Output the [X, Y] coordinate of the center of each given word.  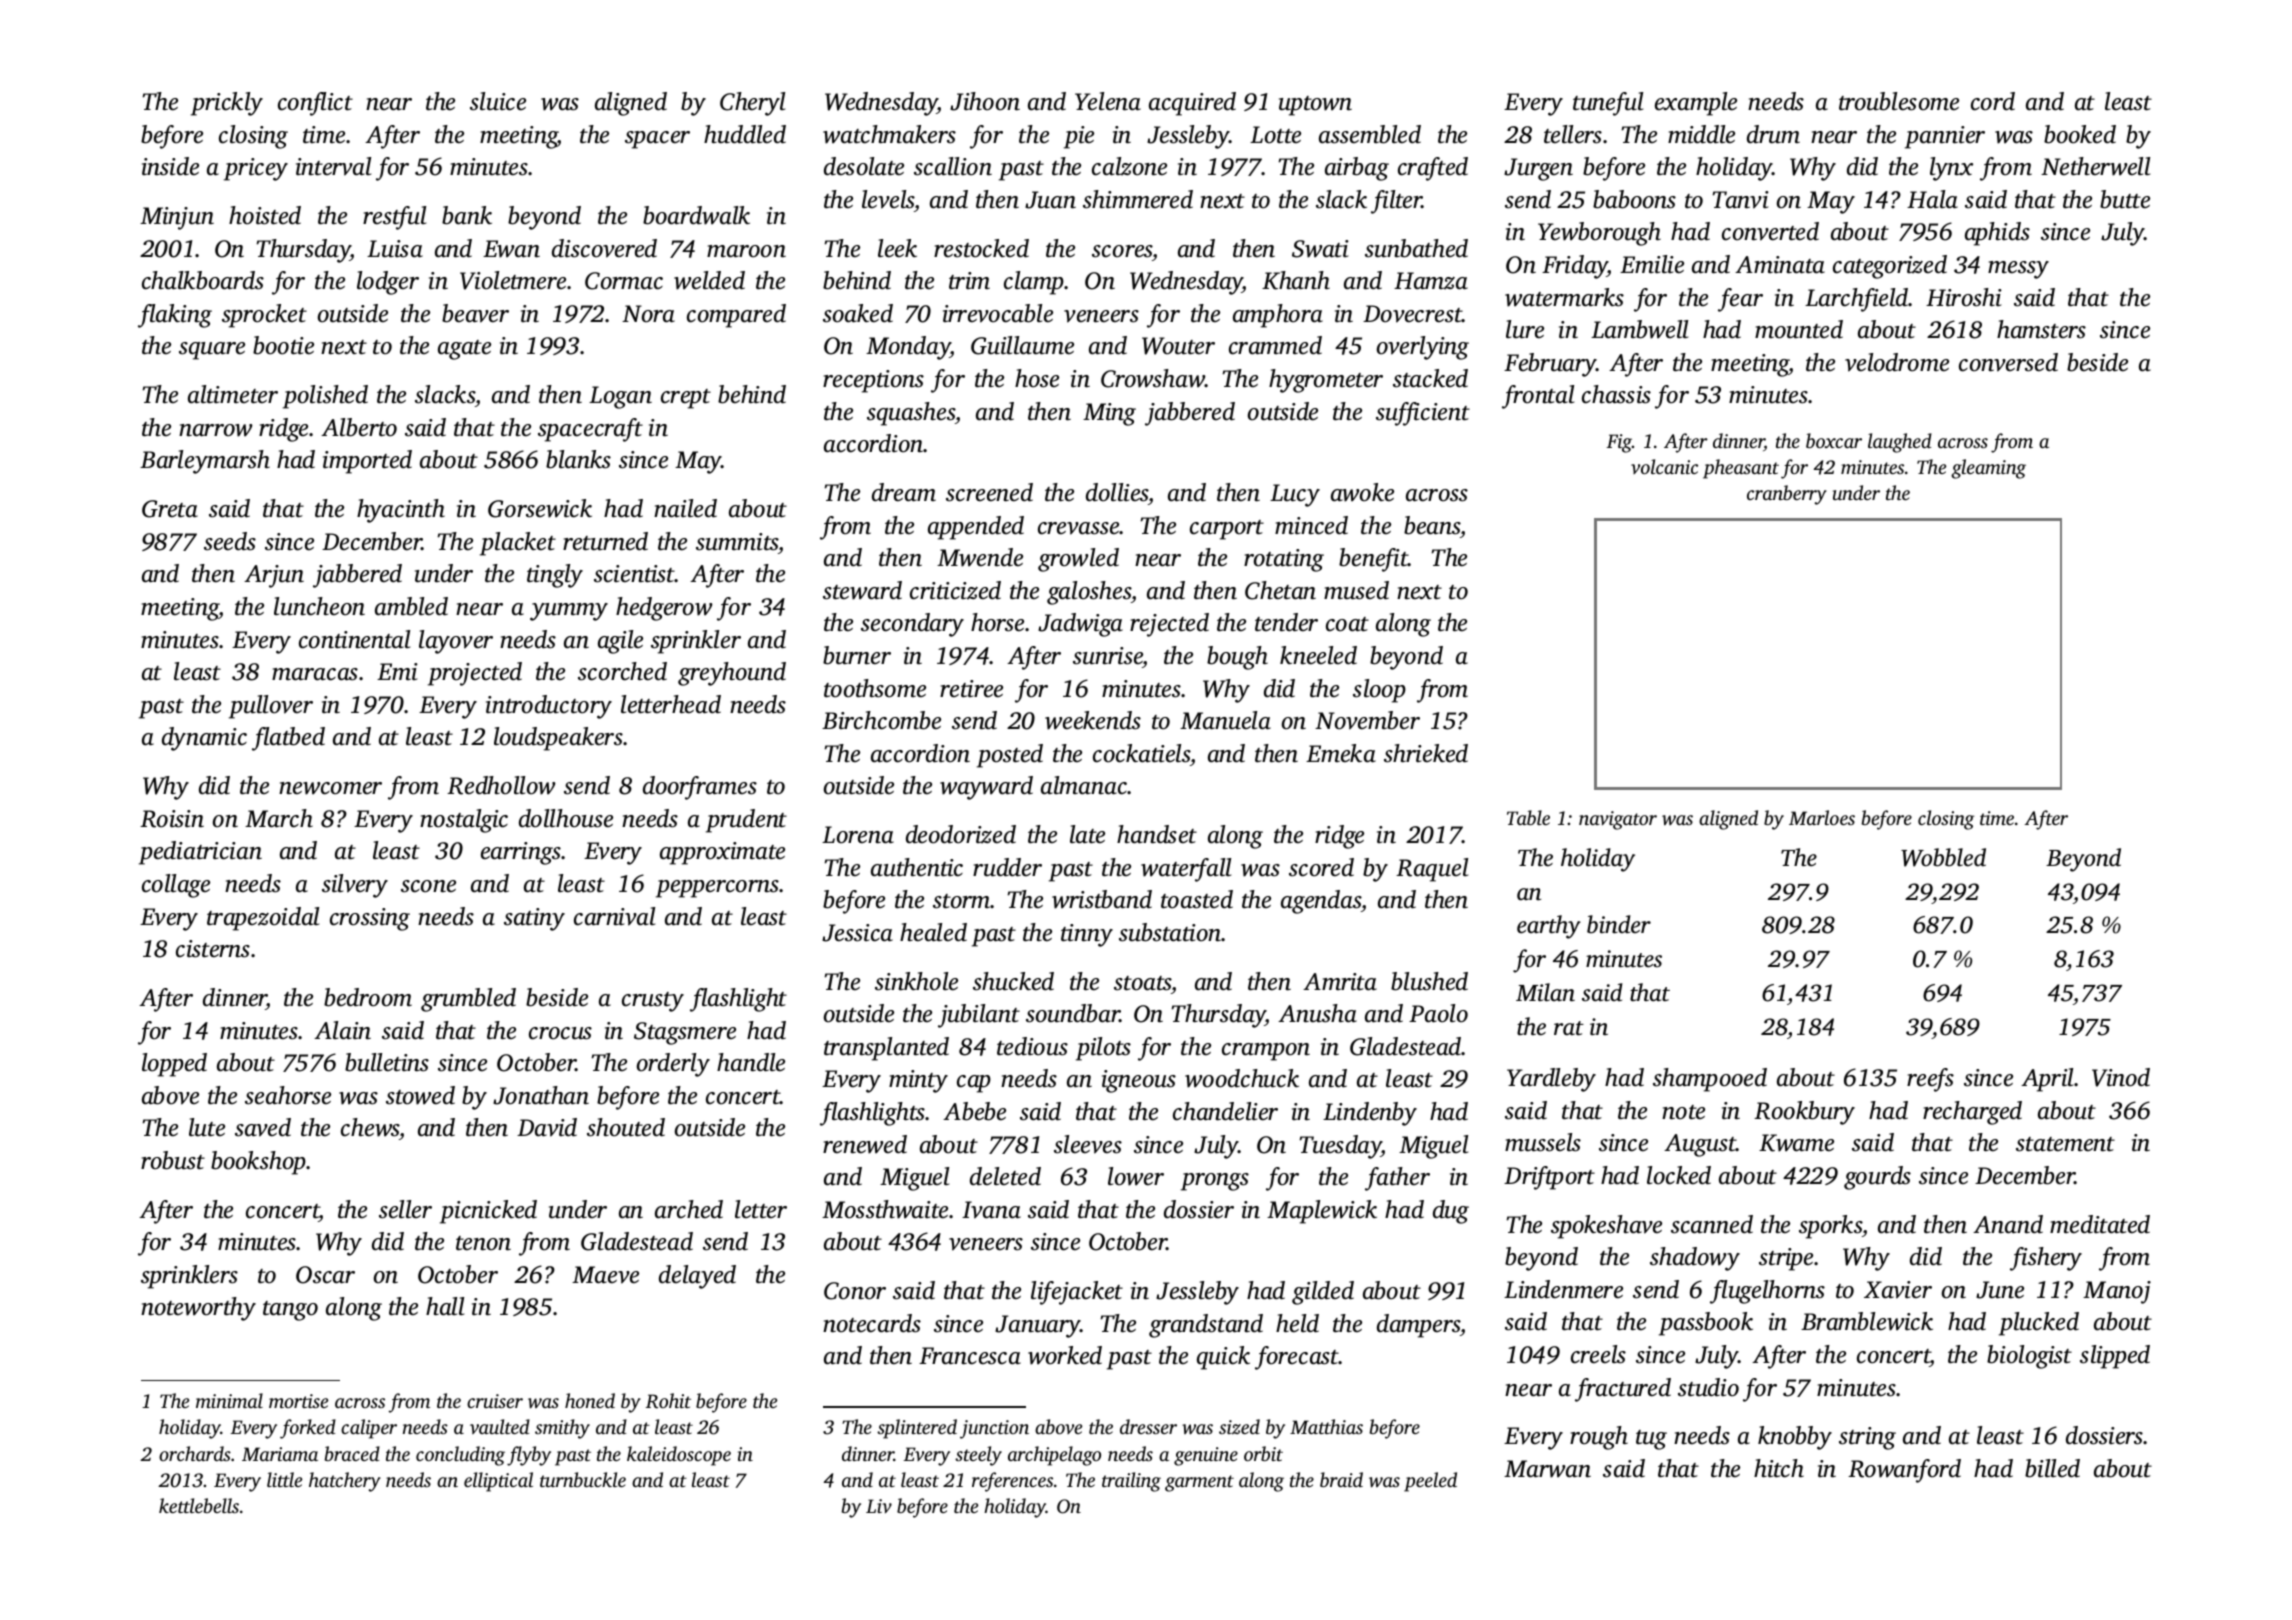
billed [2052, 1468]
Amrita [1340, 982]
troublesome [1899, 101]
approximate [722, 853]
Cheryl [752, 104]
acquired [1192, 104]
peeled [1430, 1482]
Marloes [1822, 817]
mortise [298, 1401]
